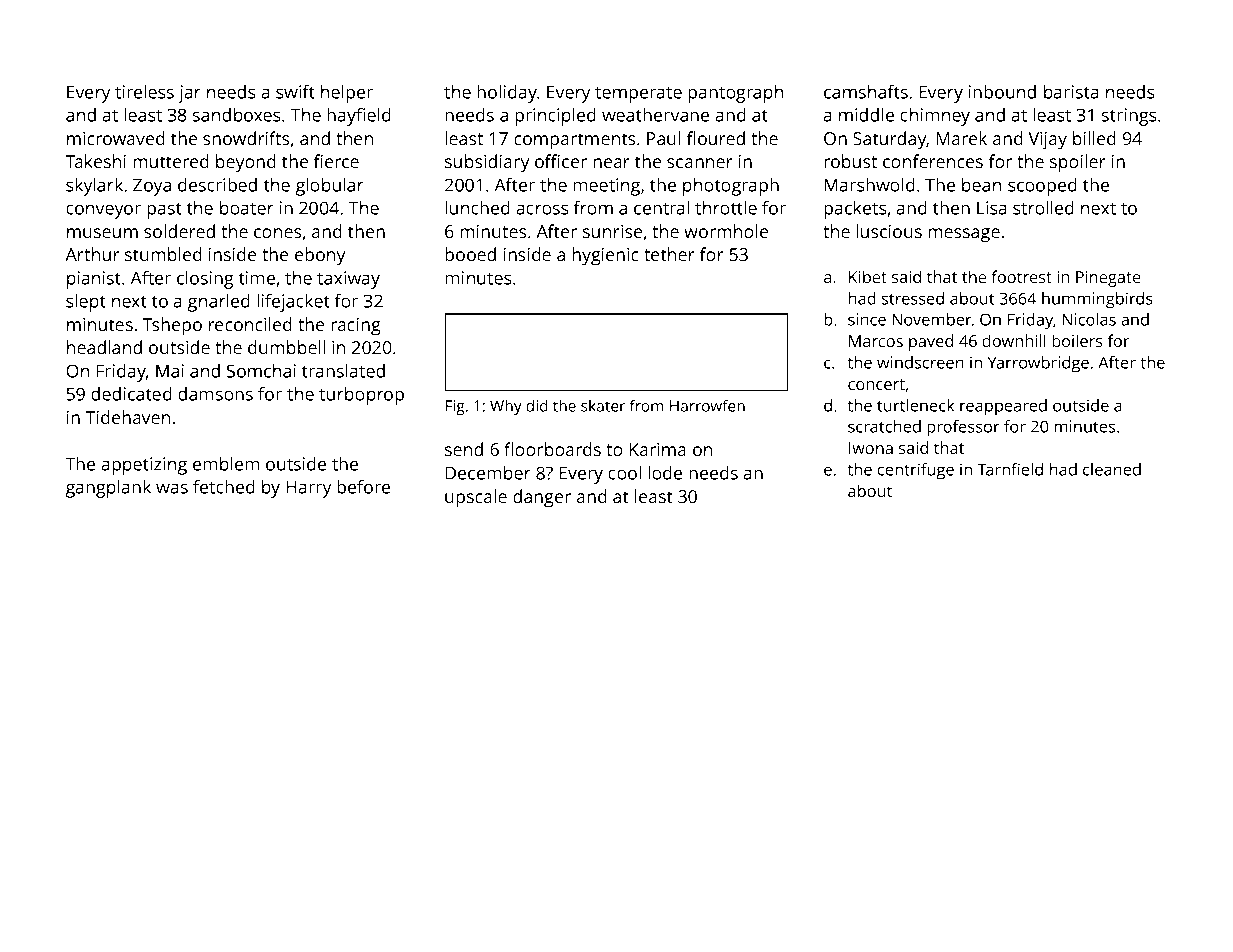 The image size is (1233, 952). What do you see at coordinates (1010, 469) in the document?
I see `Tarnfield` at bounding box center [1010, 469].
